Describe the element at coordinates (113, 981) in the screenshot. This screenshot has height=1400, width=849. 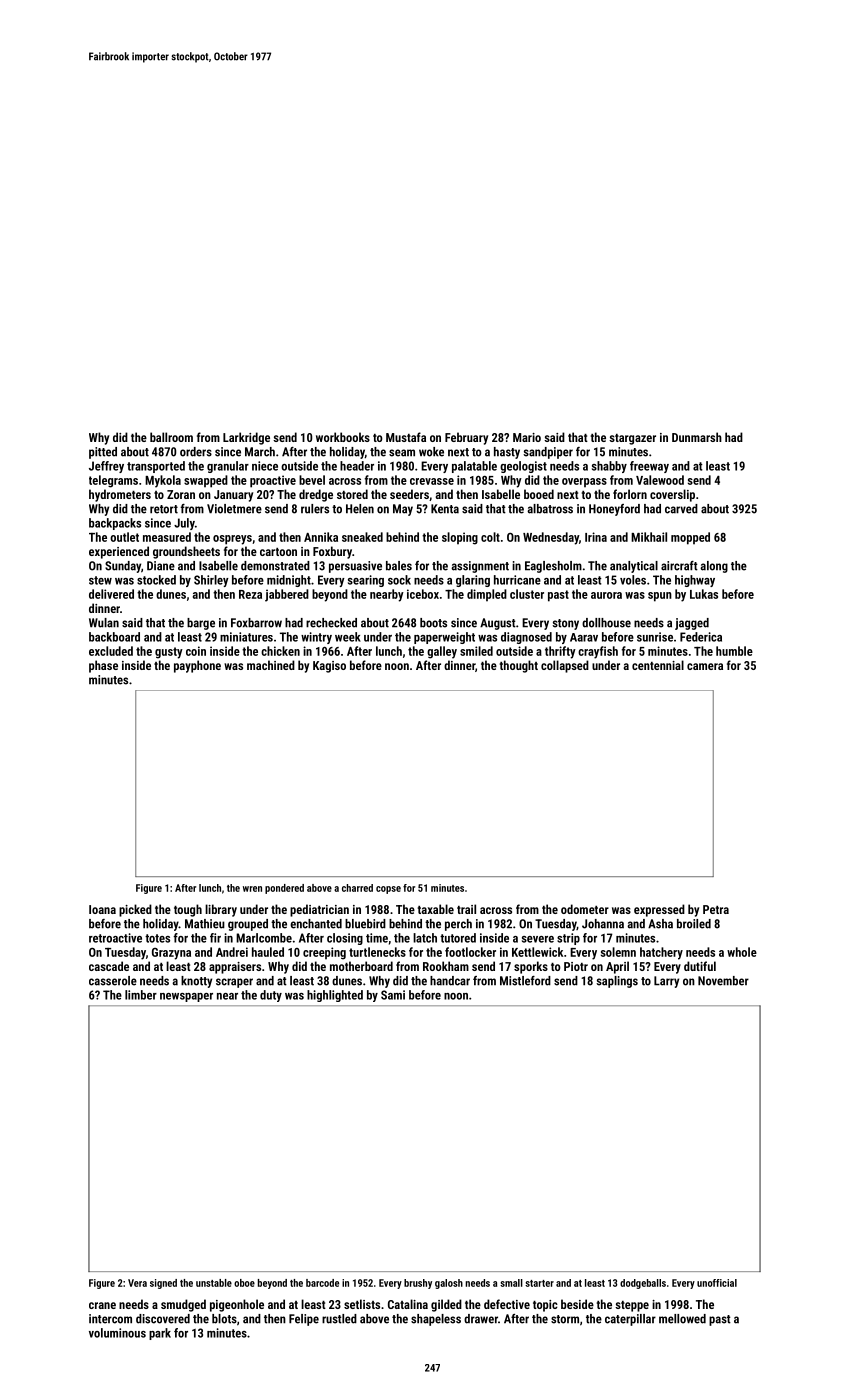
I see `casserole` at that location.
